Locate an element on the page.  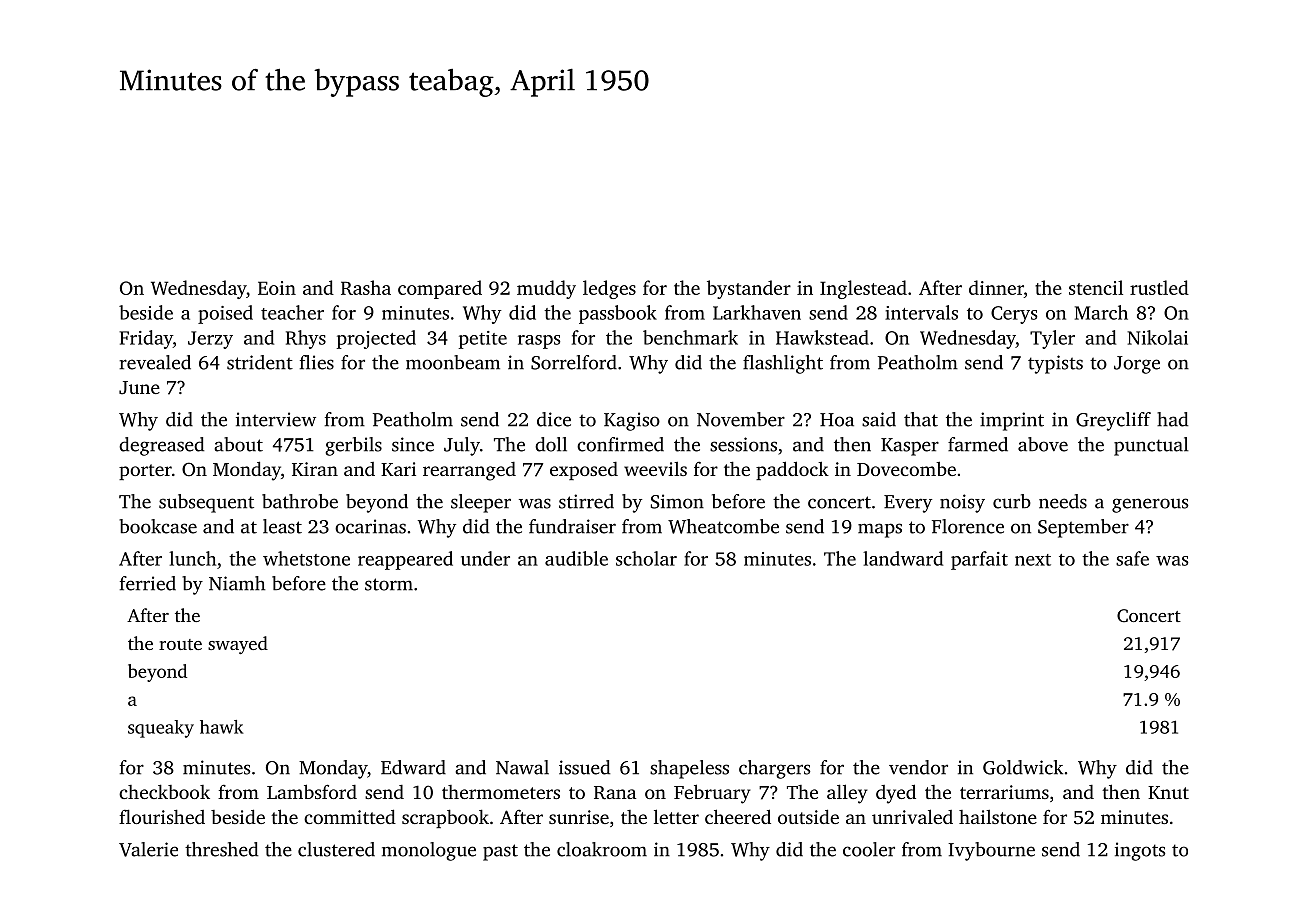
cloakroom is located at coordinates (602, 849).
